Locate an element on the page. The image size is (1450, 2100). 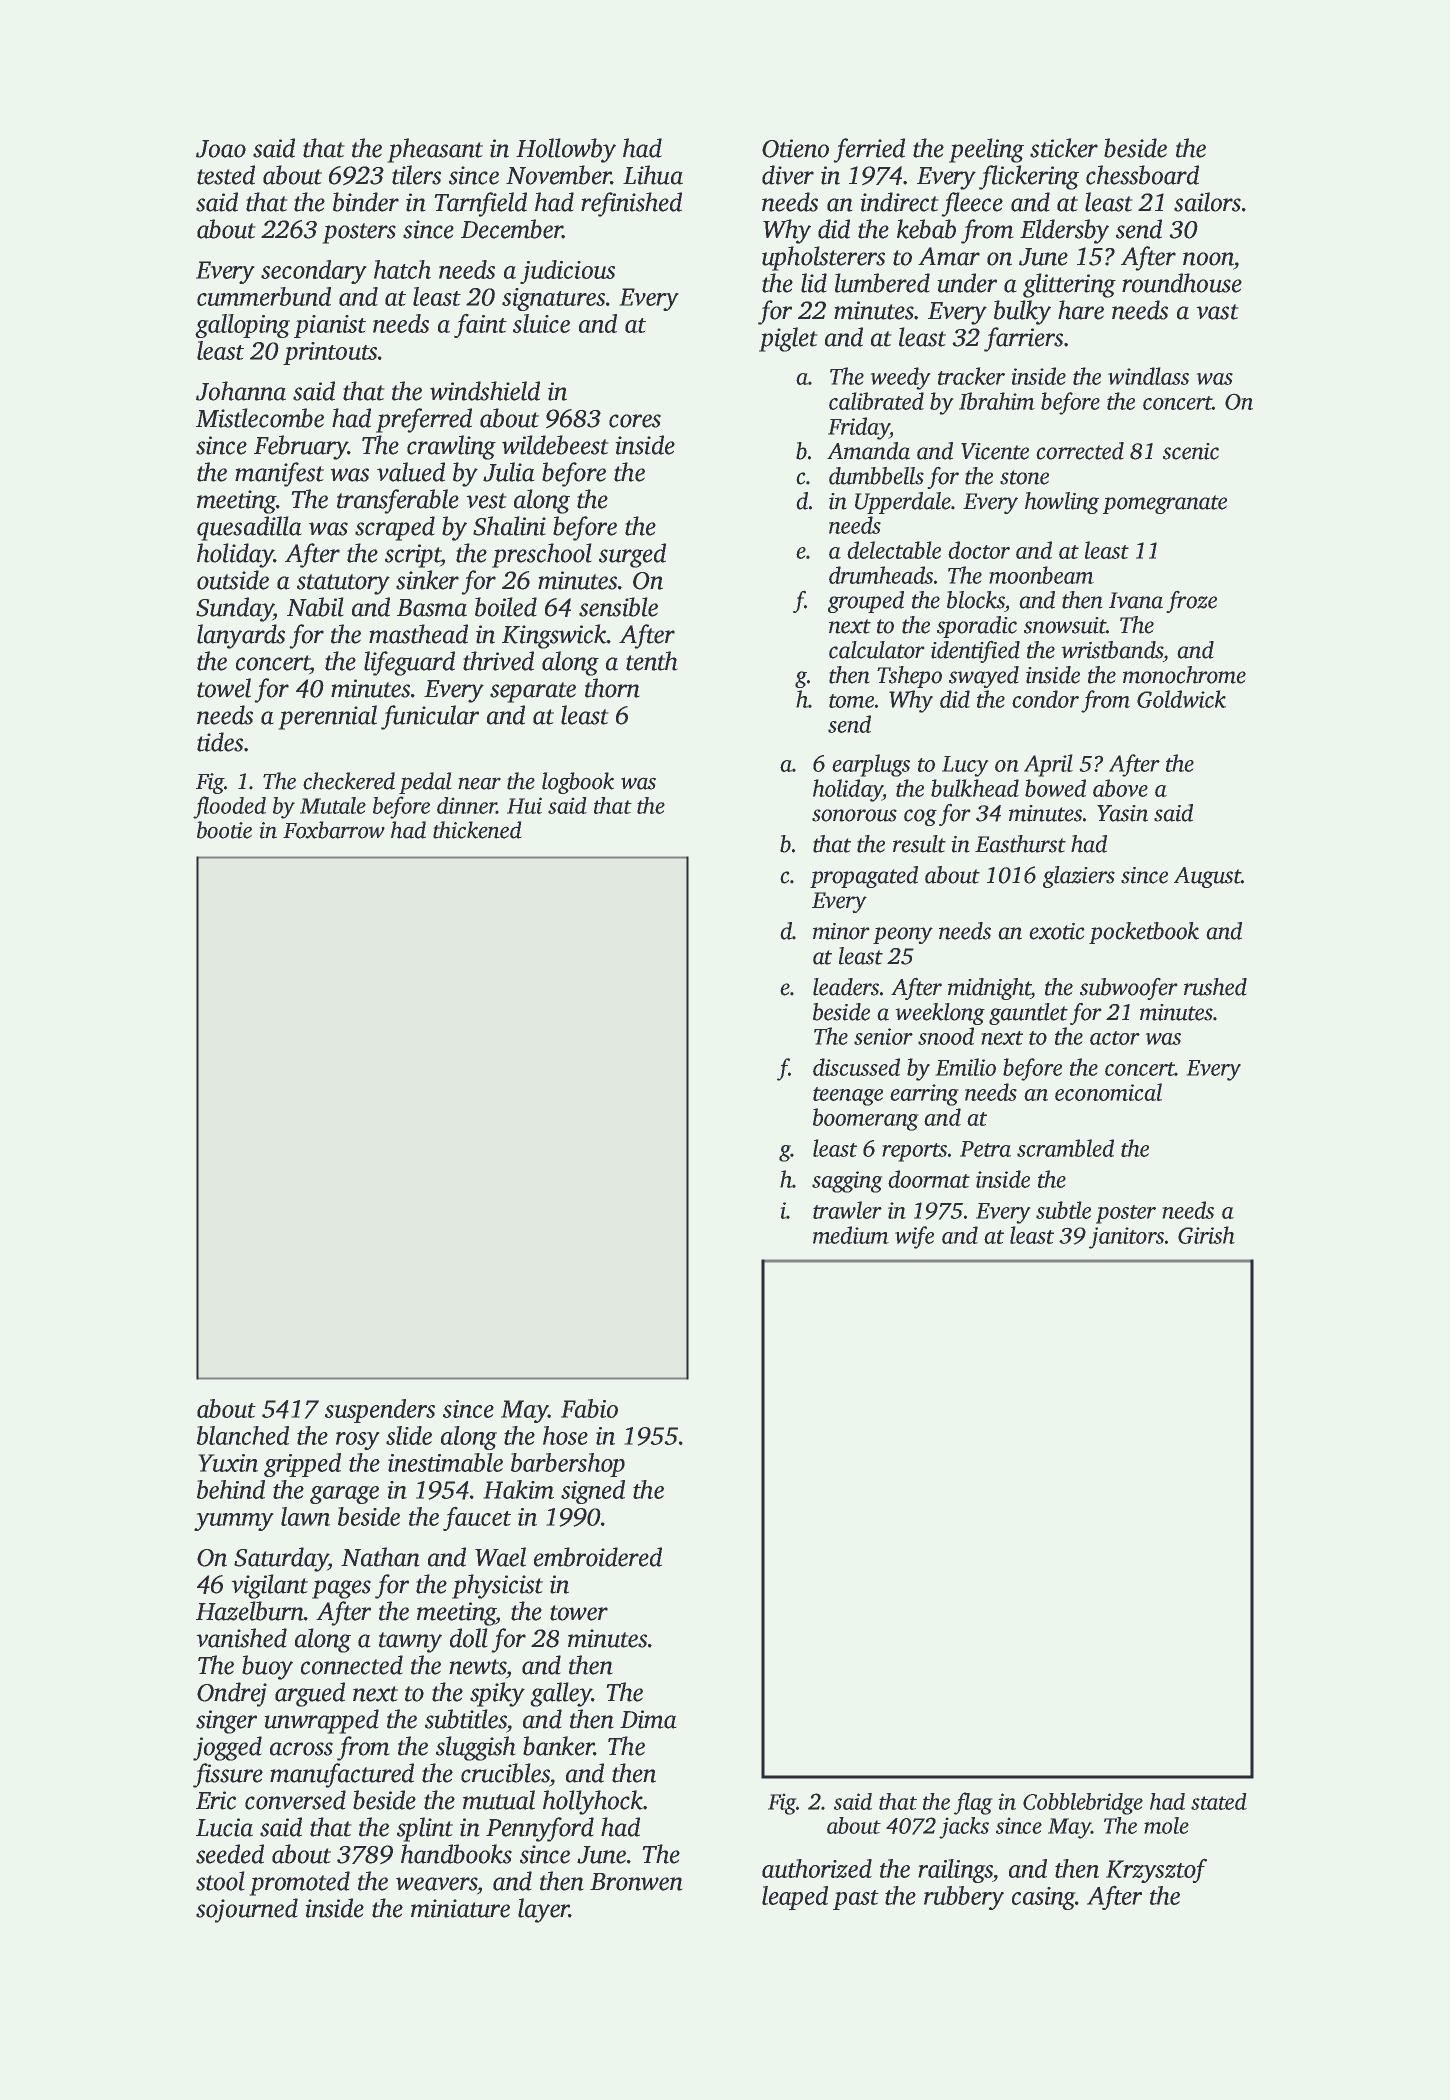
midnight is located at coordinates (989, 989).
